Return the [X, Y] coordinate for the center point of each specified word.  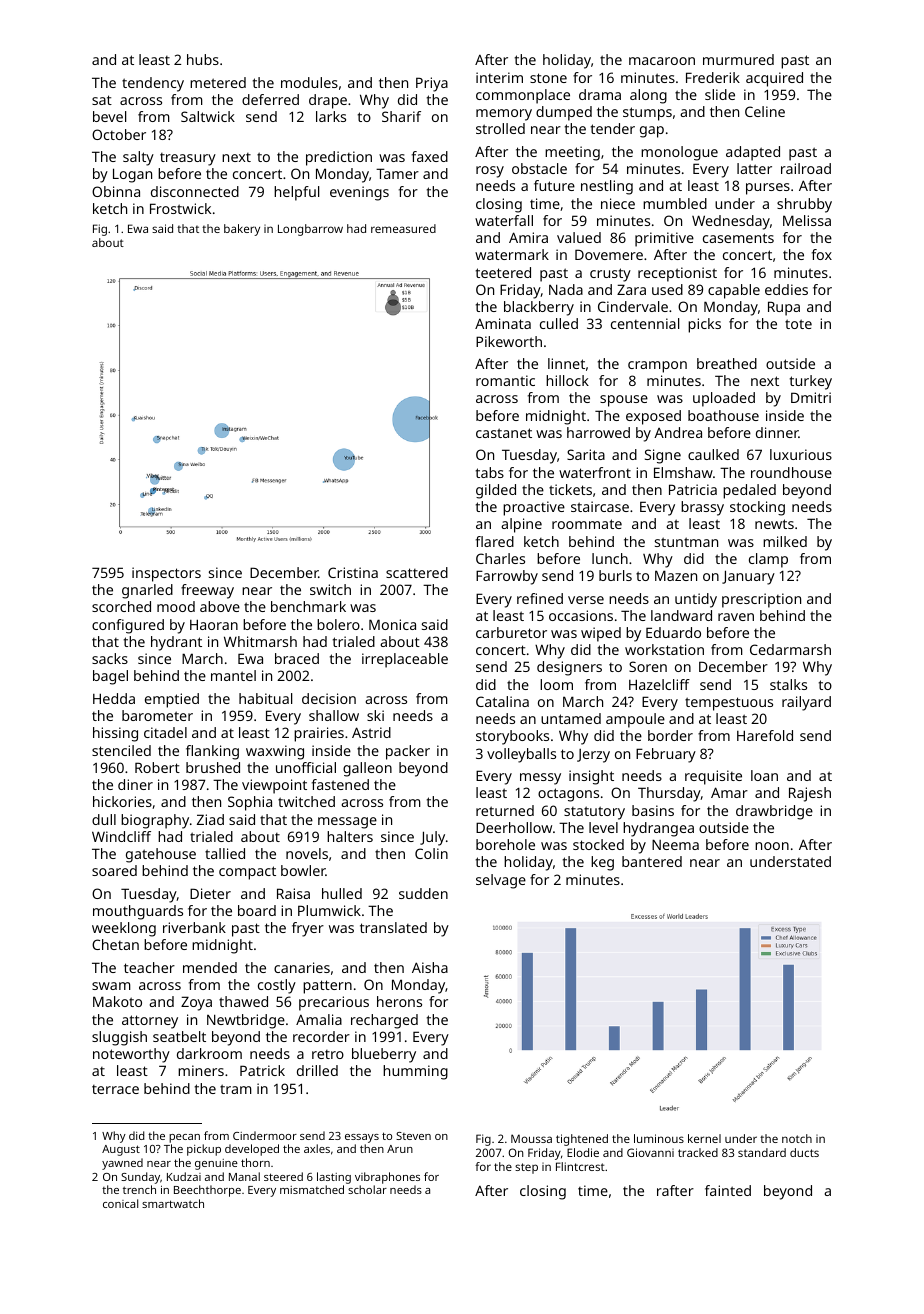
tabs [490, 472]
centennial [645, 323]
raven [736, 617]
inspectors [166, 574]
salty [138, 158]
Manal [244, 1176]
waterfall [504, 220]
